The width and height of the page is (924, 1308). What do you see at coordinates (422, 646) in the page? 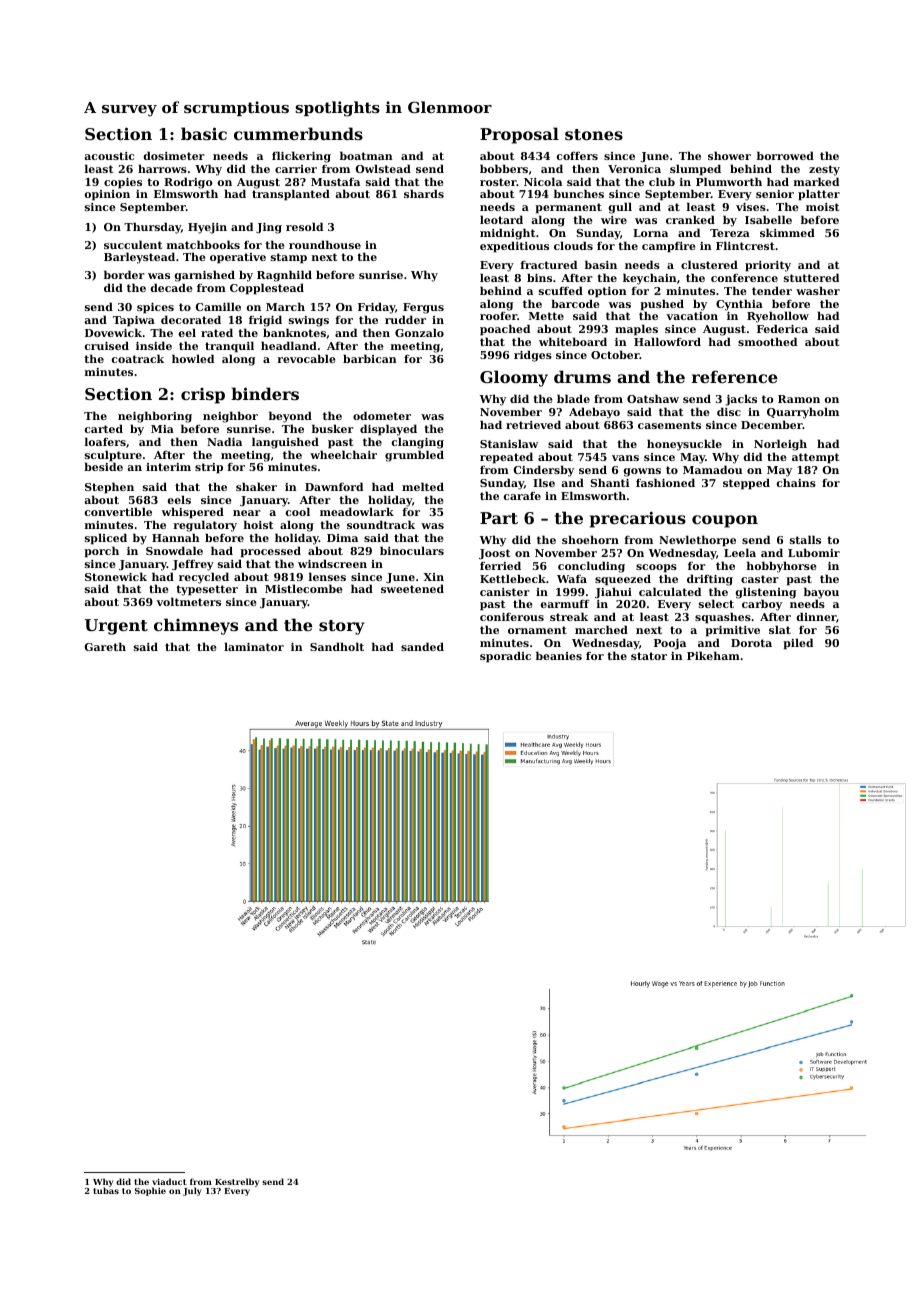
I see `sanded` at bounding box center [422, 646].
